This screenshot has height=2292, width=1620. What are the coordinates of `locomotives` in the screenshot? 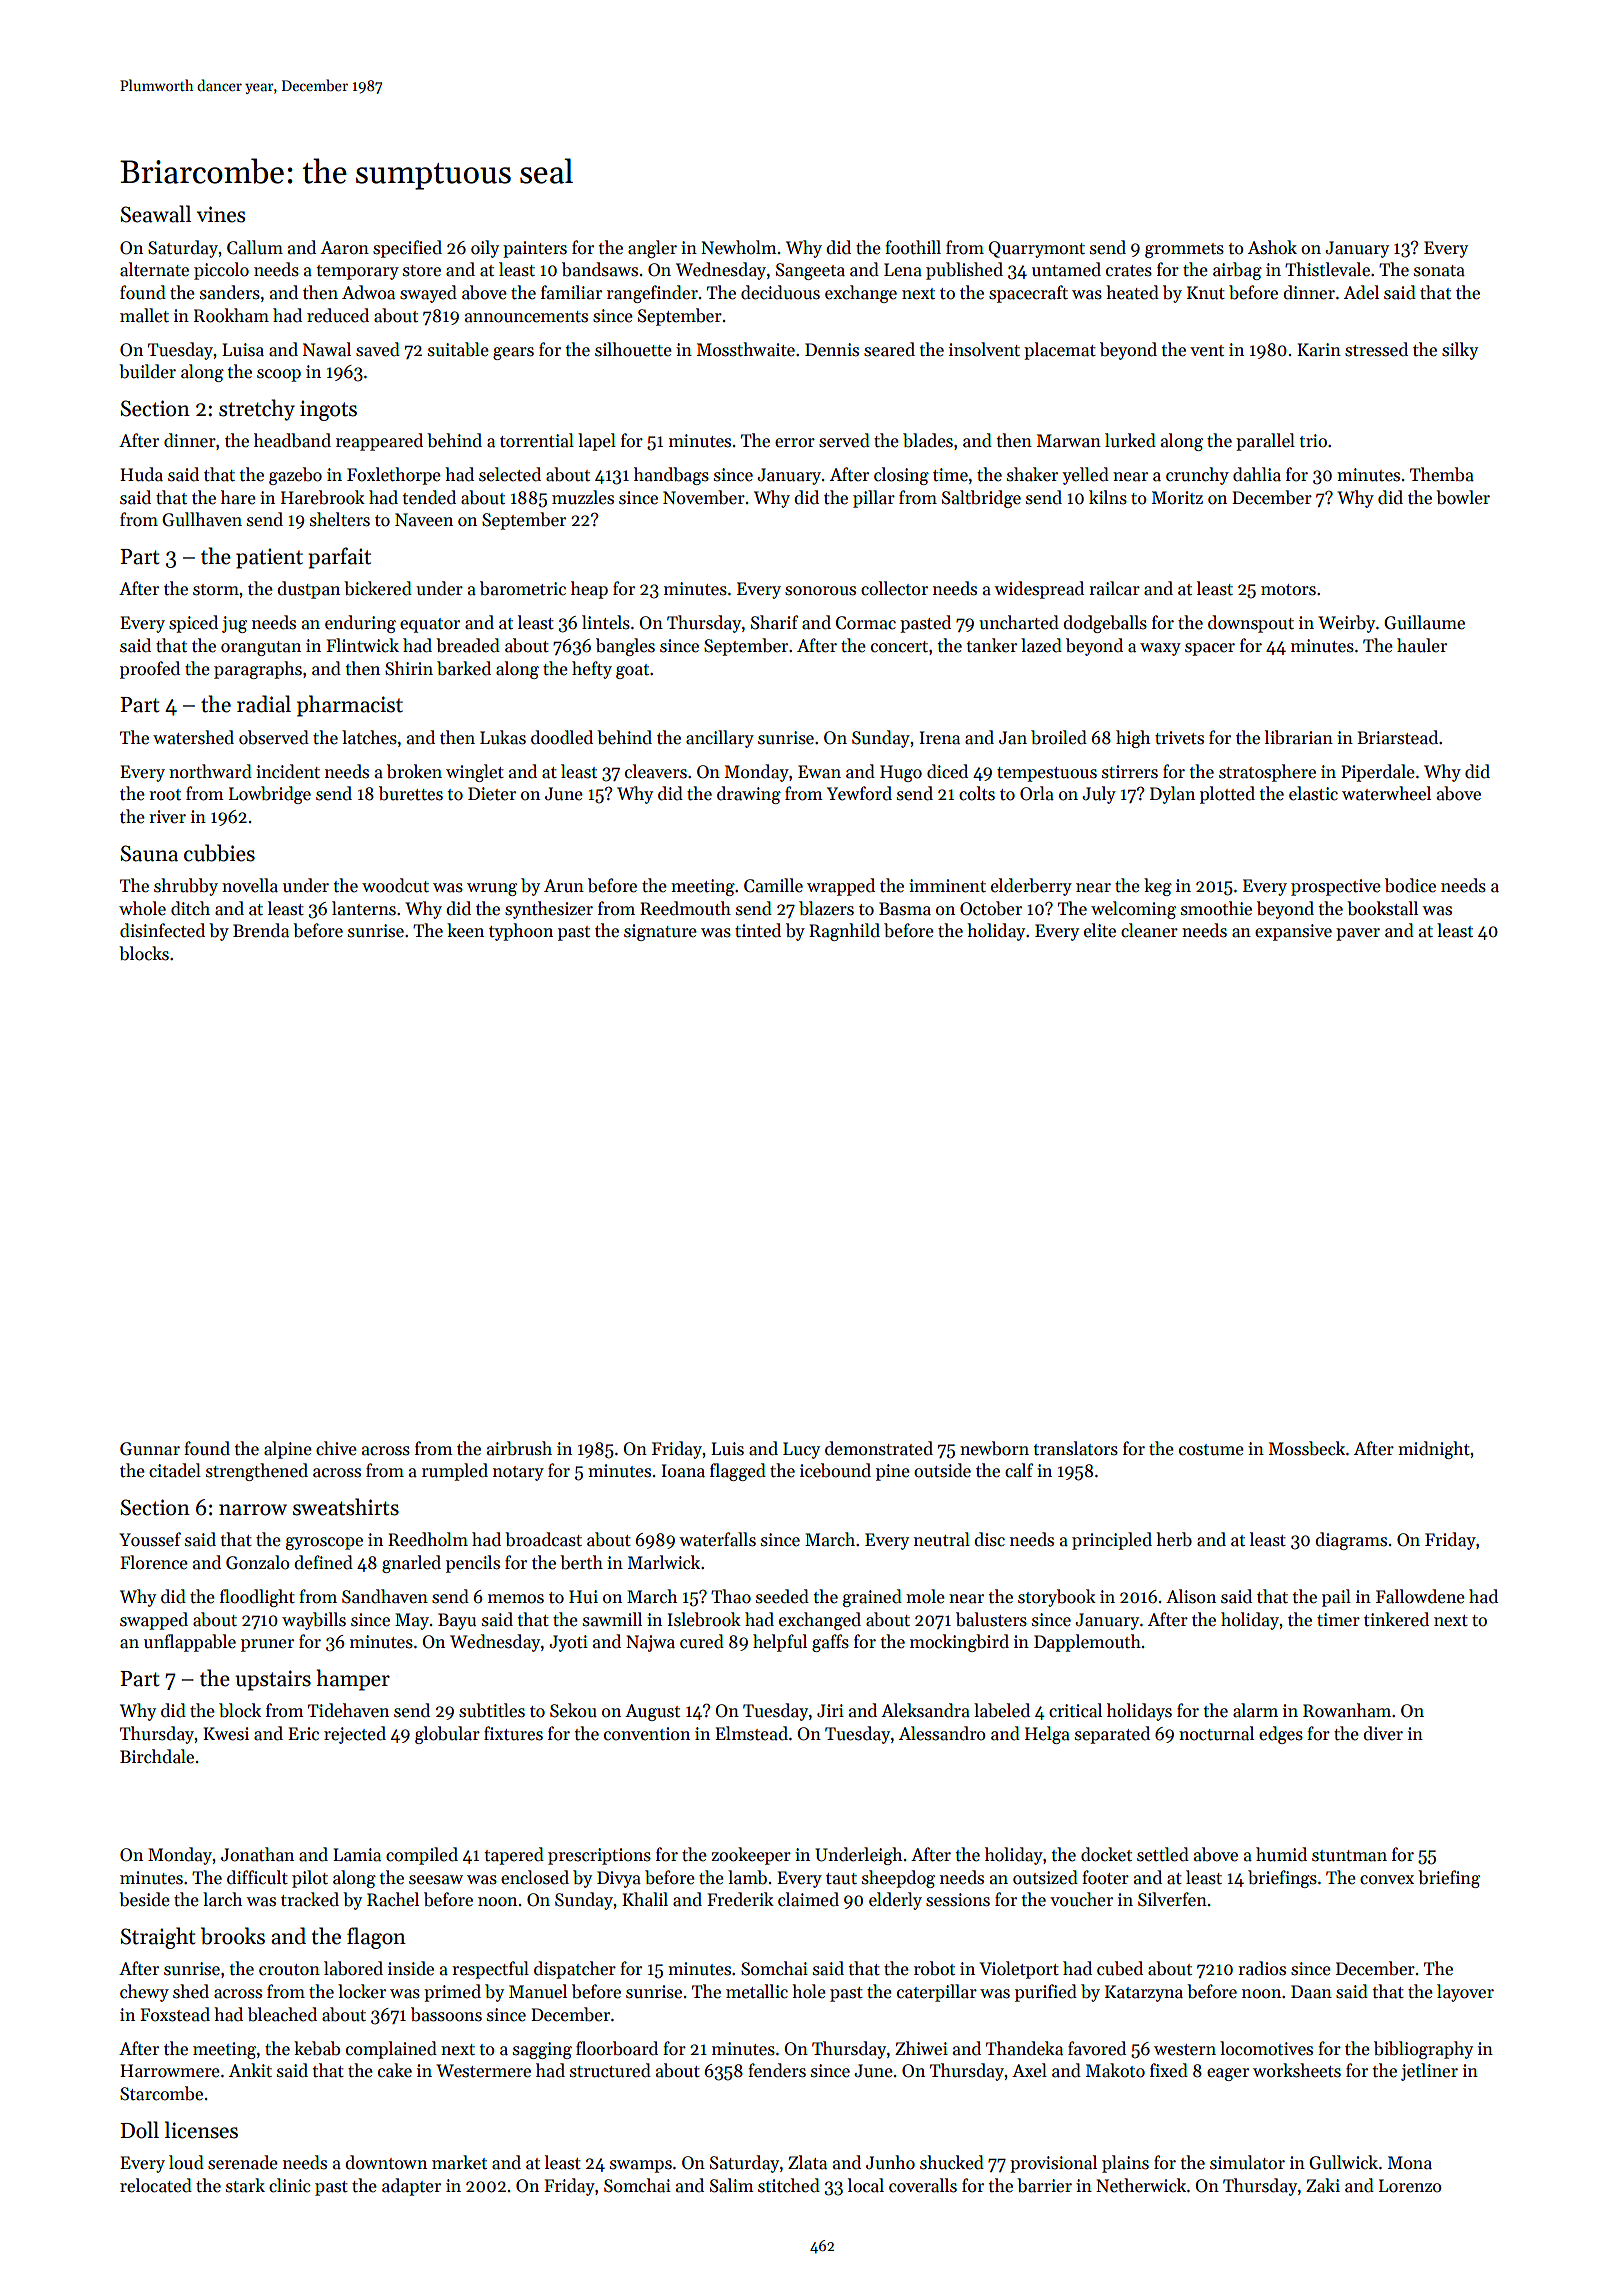 It's located at (1266, 2048).
